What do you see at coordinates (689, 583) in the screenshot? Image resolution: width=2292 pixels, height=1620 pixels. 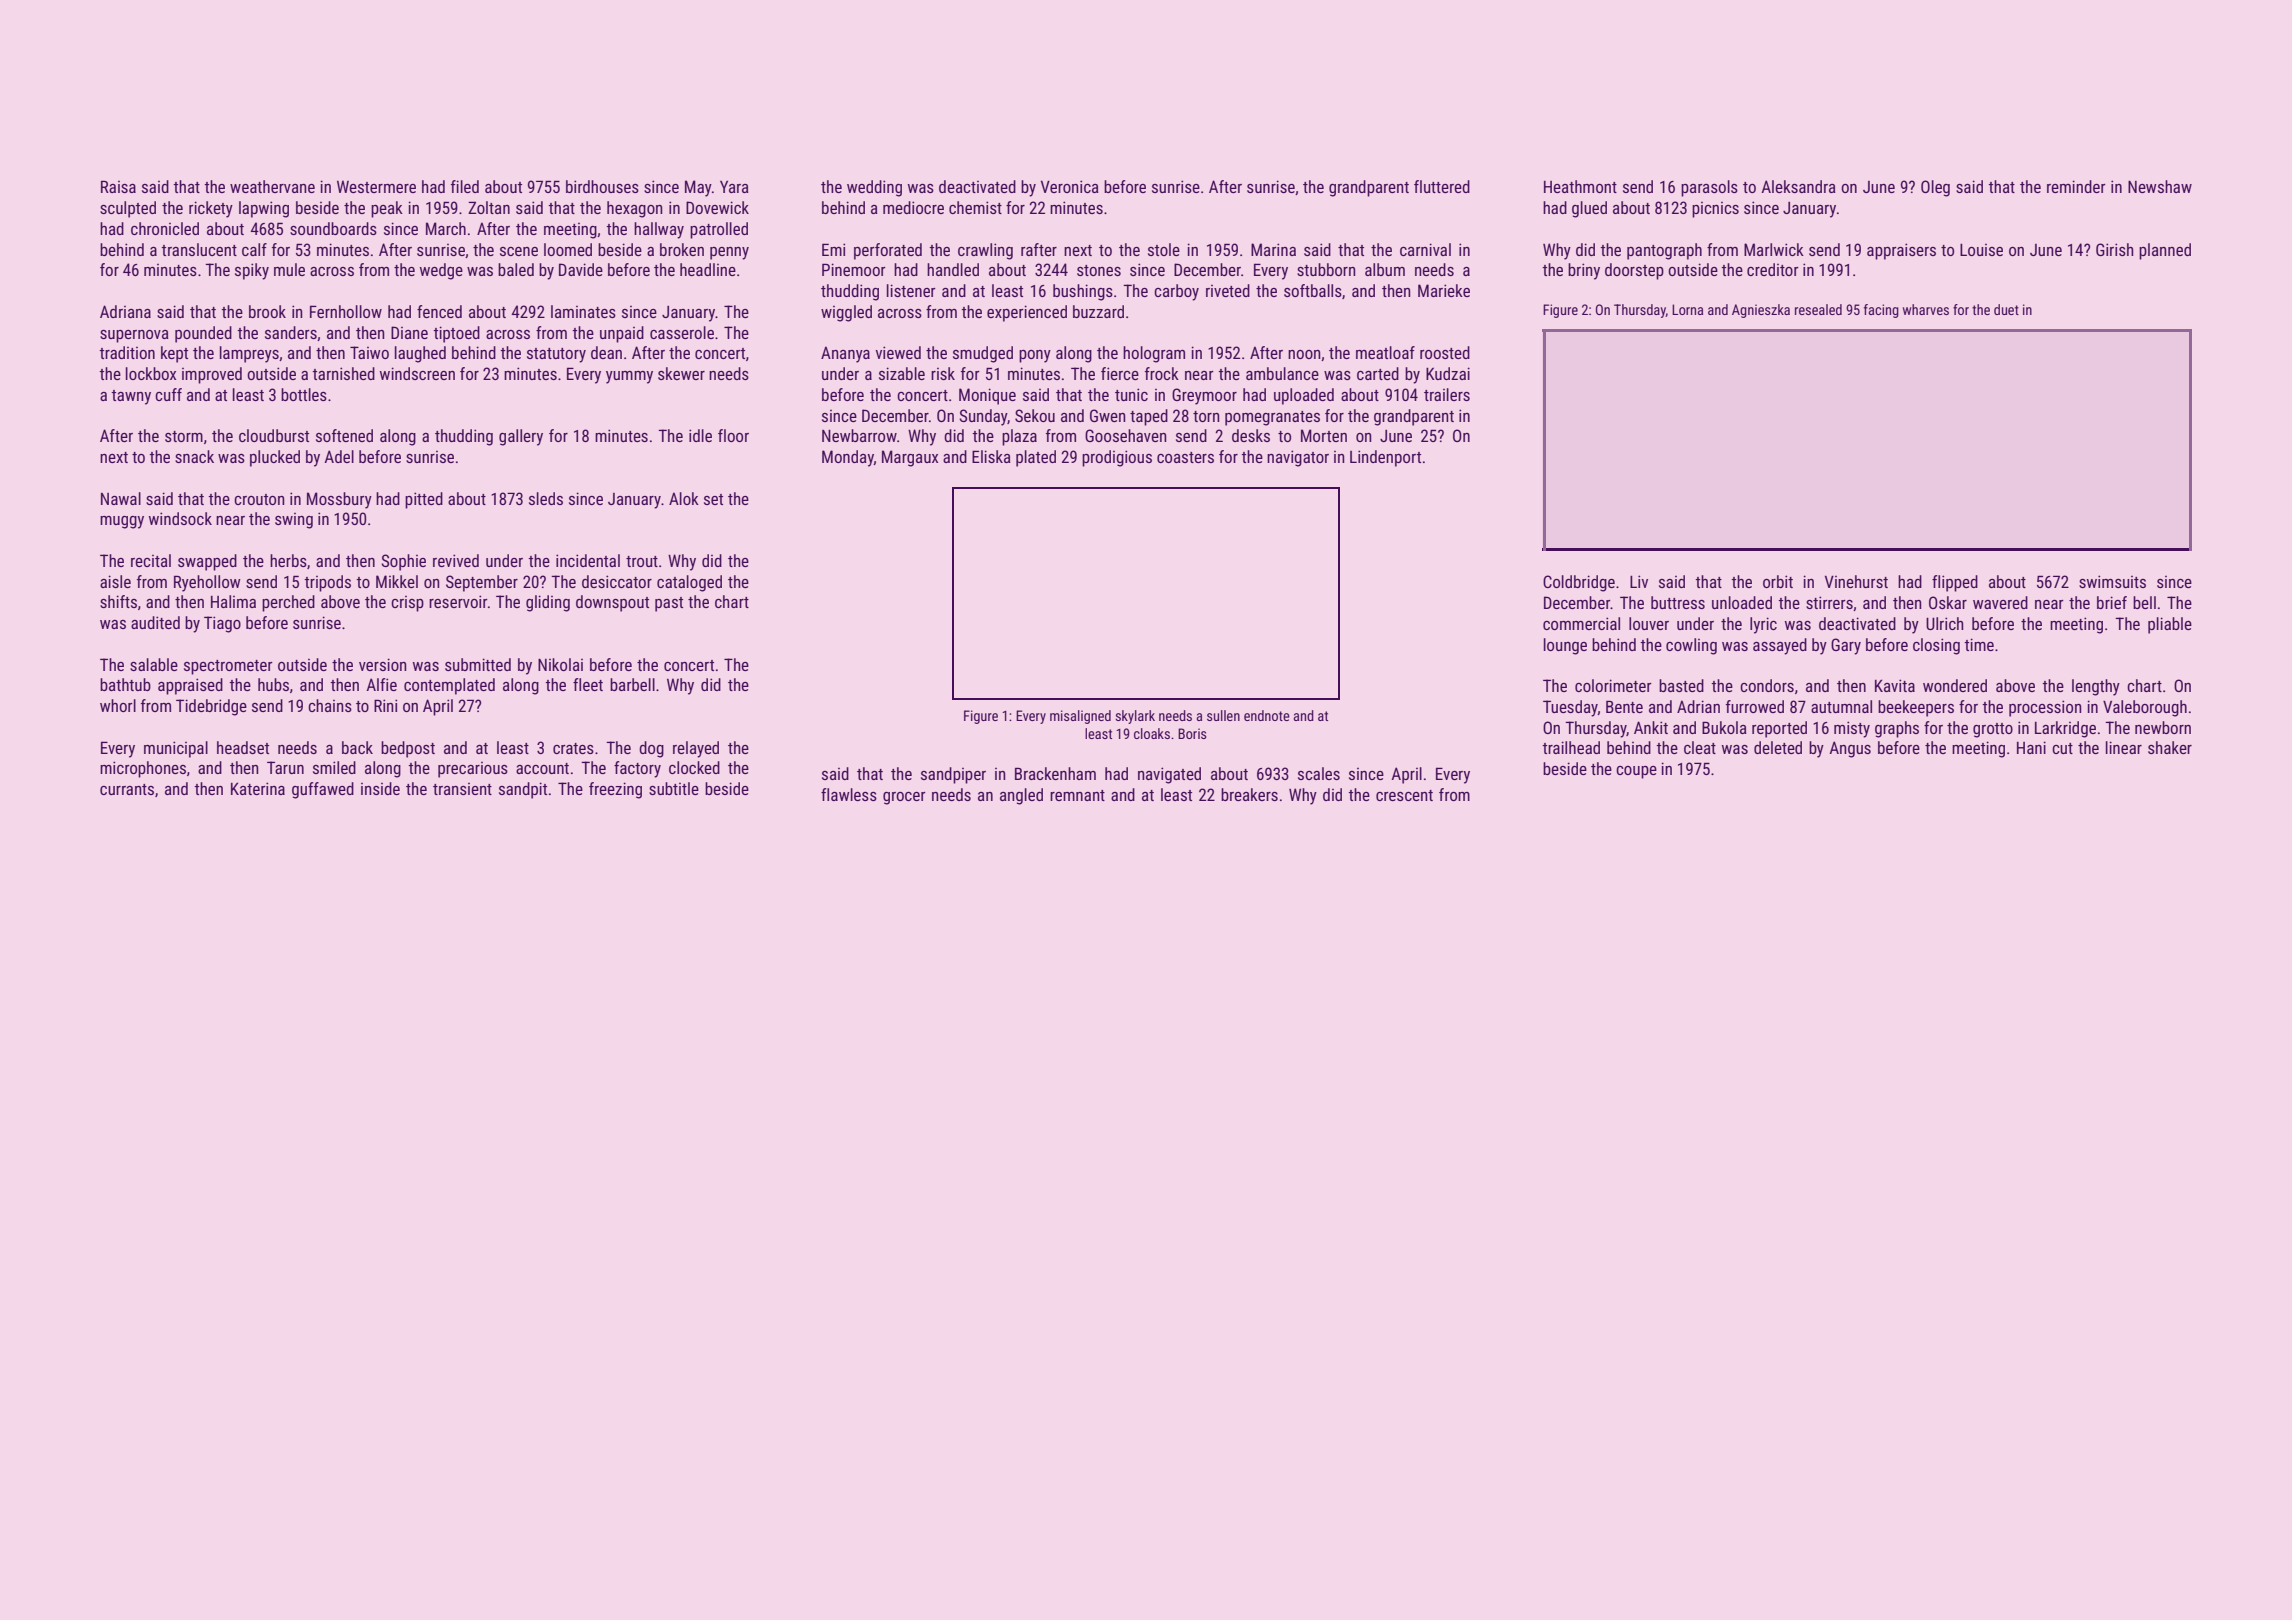 I see `cataloged` at bounding box center [689, 583].
